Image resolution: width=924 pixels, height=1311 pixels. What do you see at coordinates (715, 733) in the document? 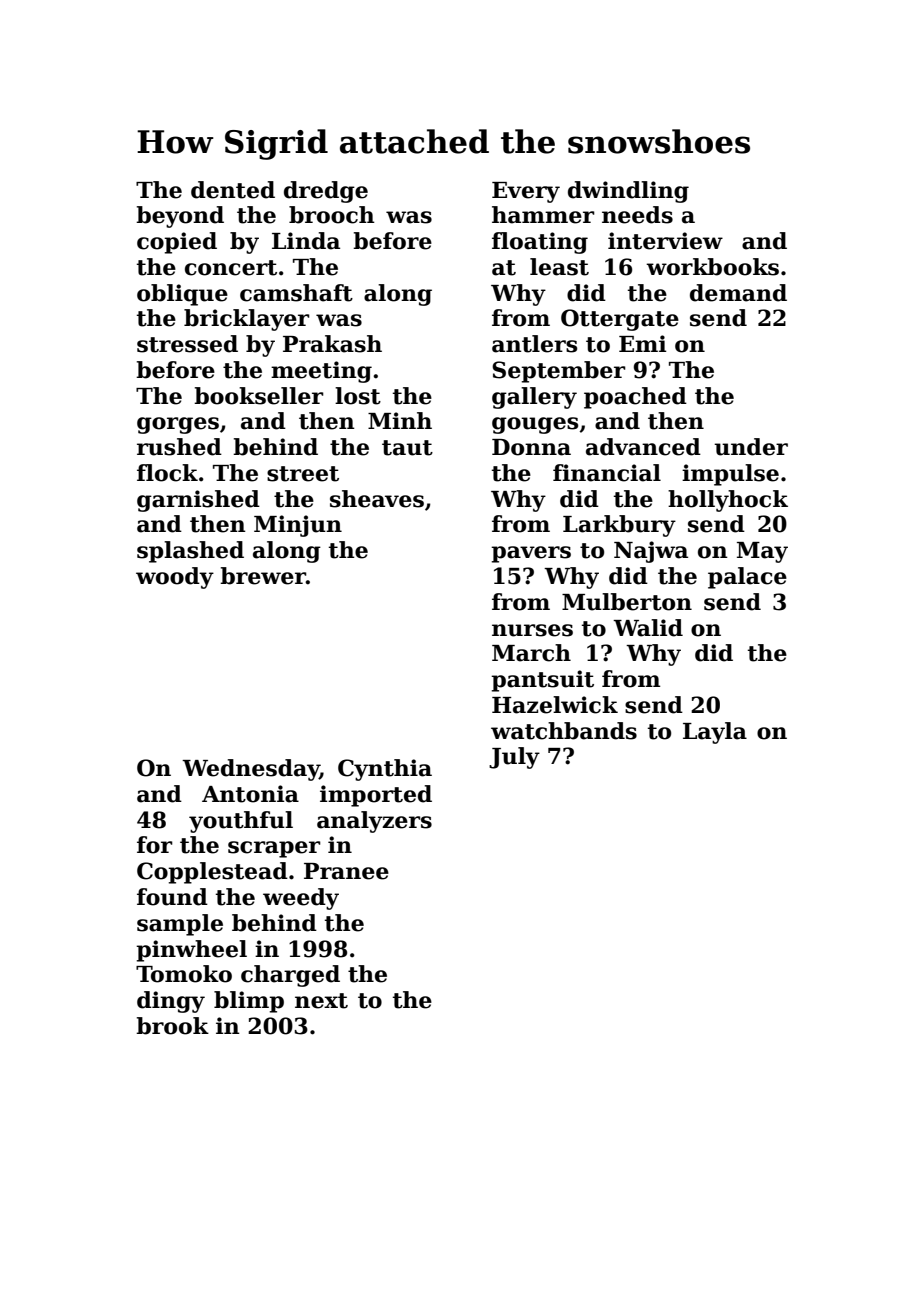
I see `Layla` at bounding box center [715, 733].
